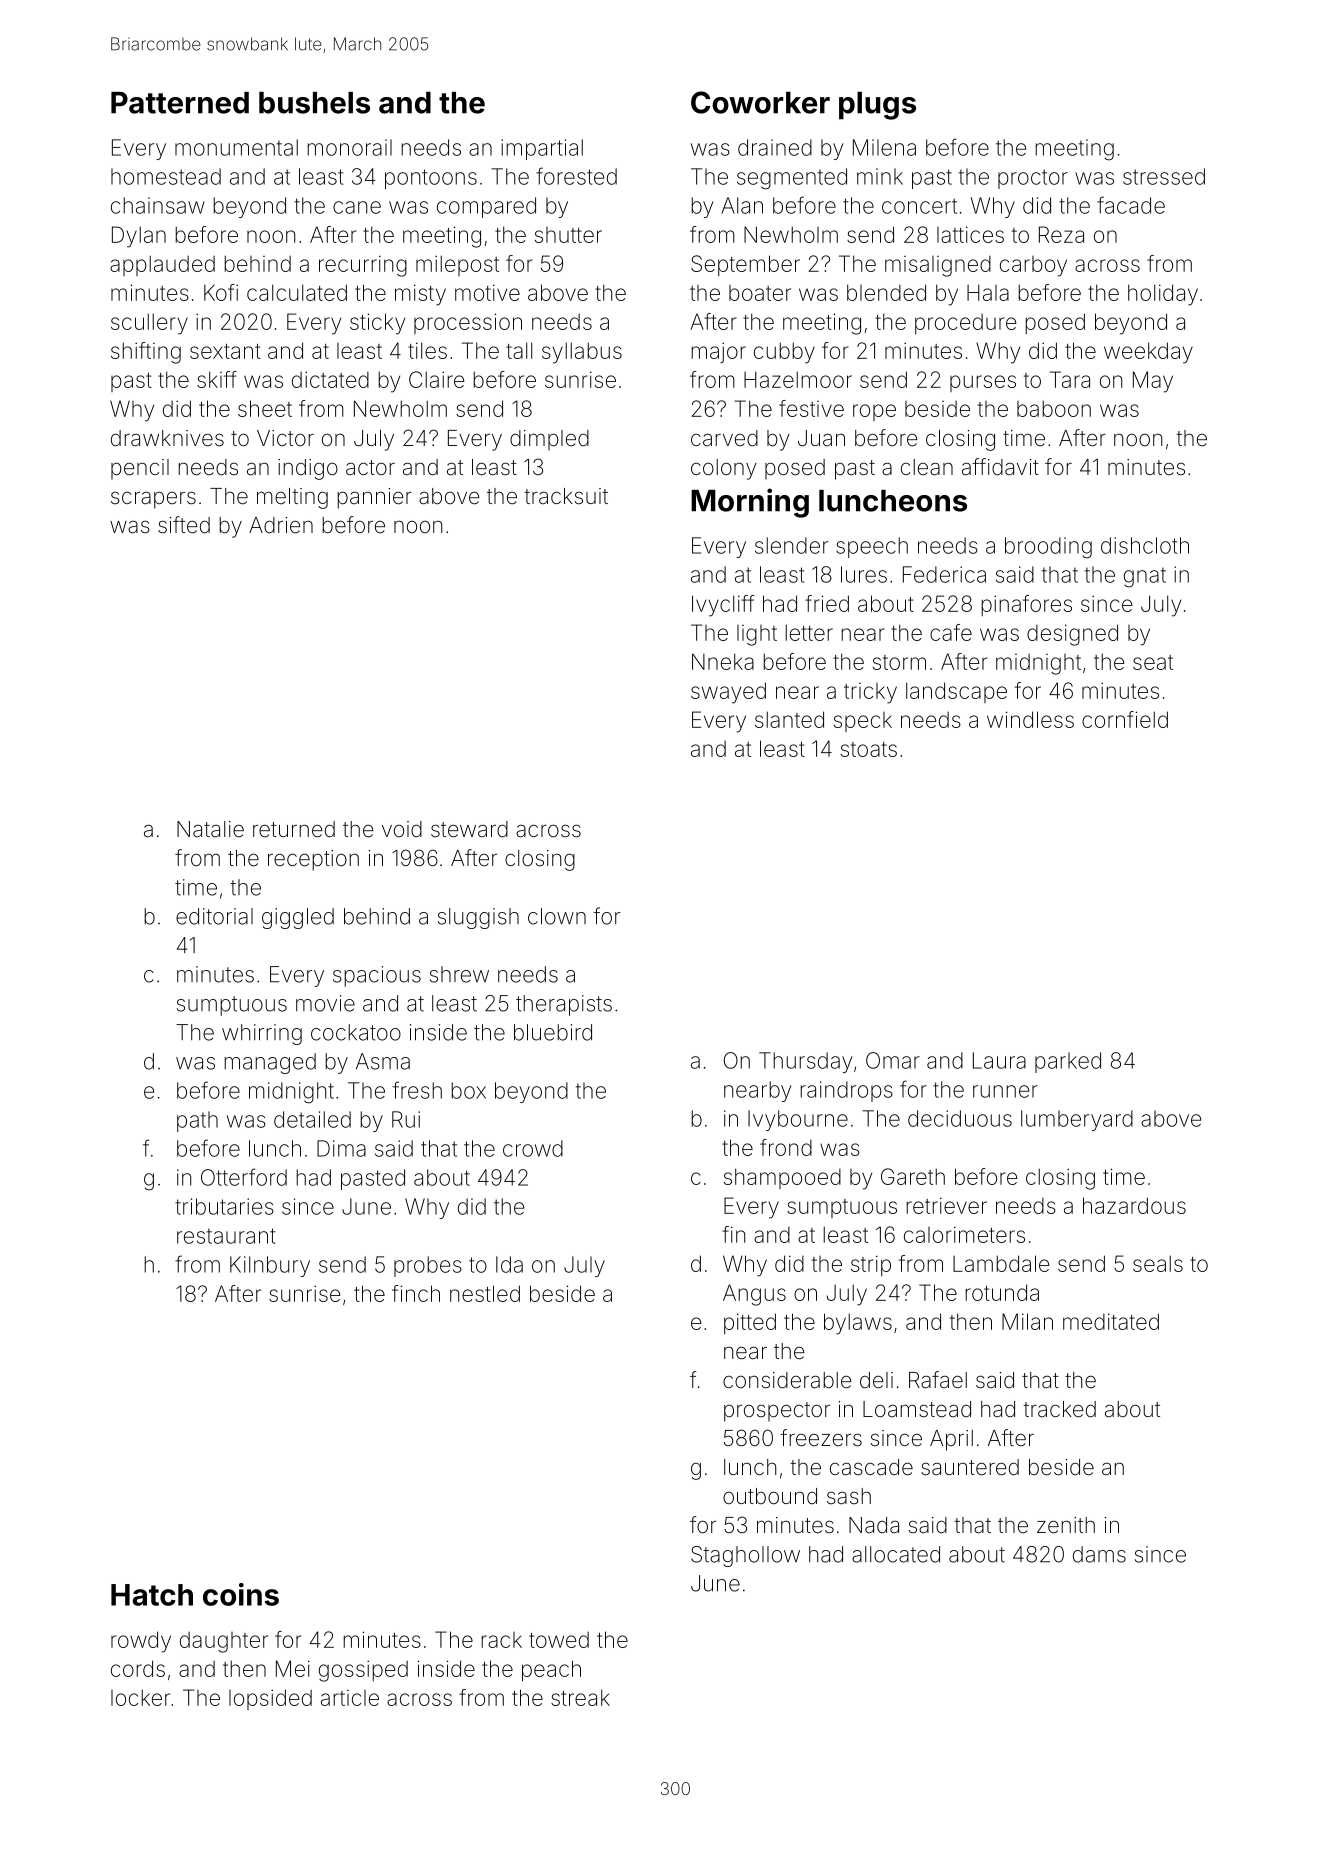 The width and height of the page is (1319, 1866). I want to click on steward, so click(469, 829).
